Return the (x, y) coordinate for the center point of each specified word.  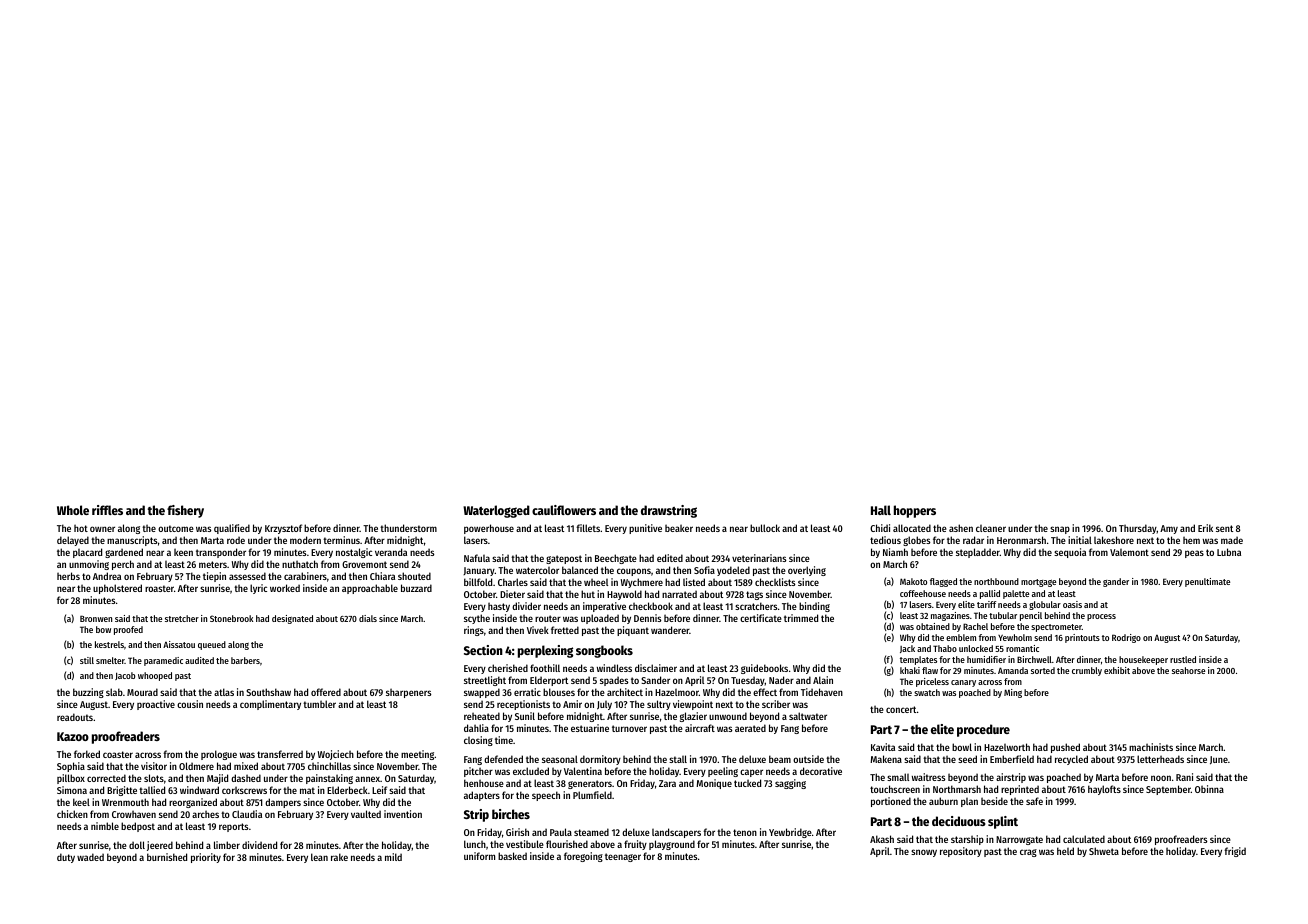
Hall (881, 510)
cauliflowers (564, 510)
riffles (107, 510)
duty (66, 858)
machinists (1151, 747)
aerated (750, 728)
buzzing (88, 693)
